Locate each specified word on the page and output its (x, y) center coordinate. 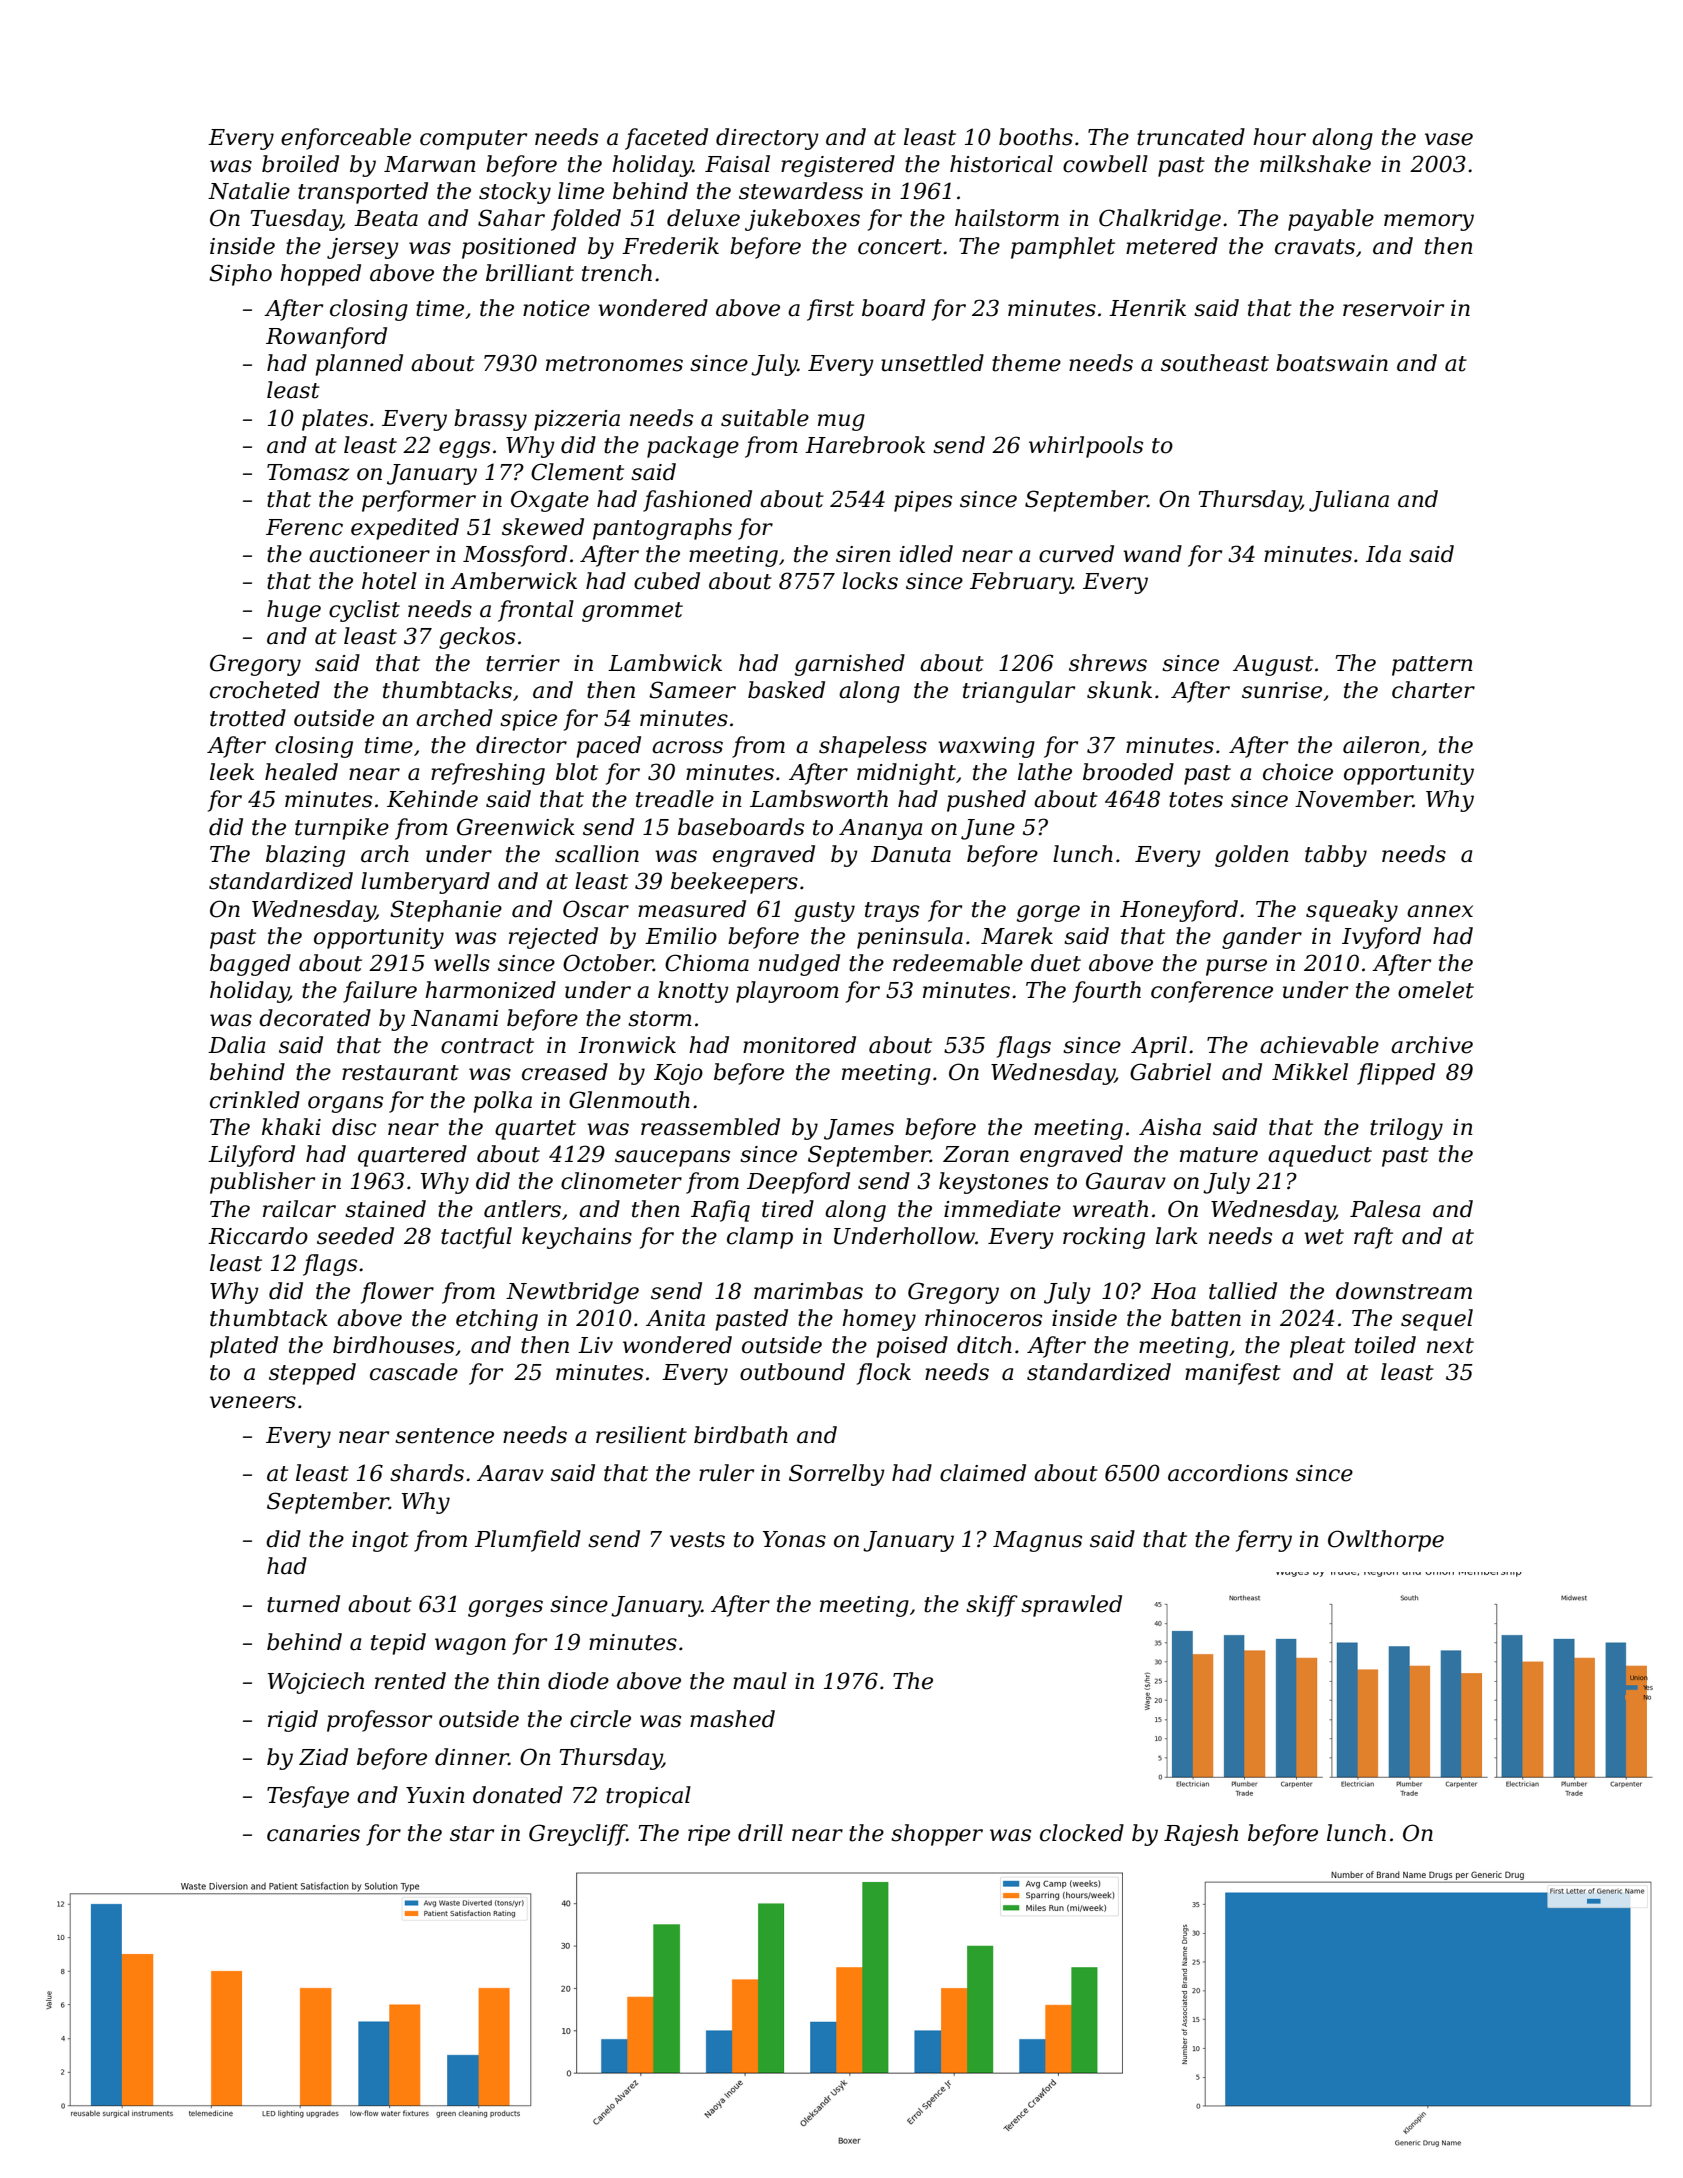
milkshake (1315, 164)
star (472, 1834)
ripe (709, 1835)
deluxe (703, 218)
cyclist (364, 611)
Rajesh (1201, 1835)
